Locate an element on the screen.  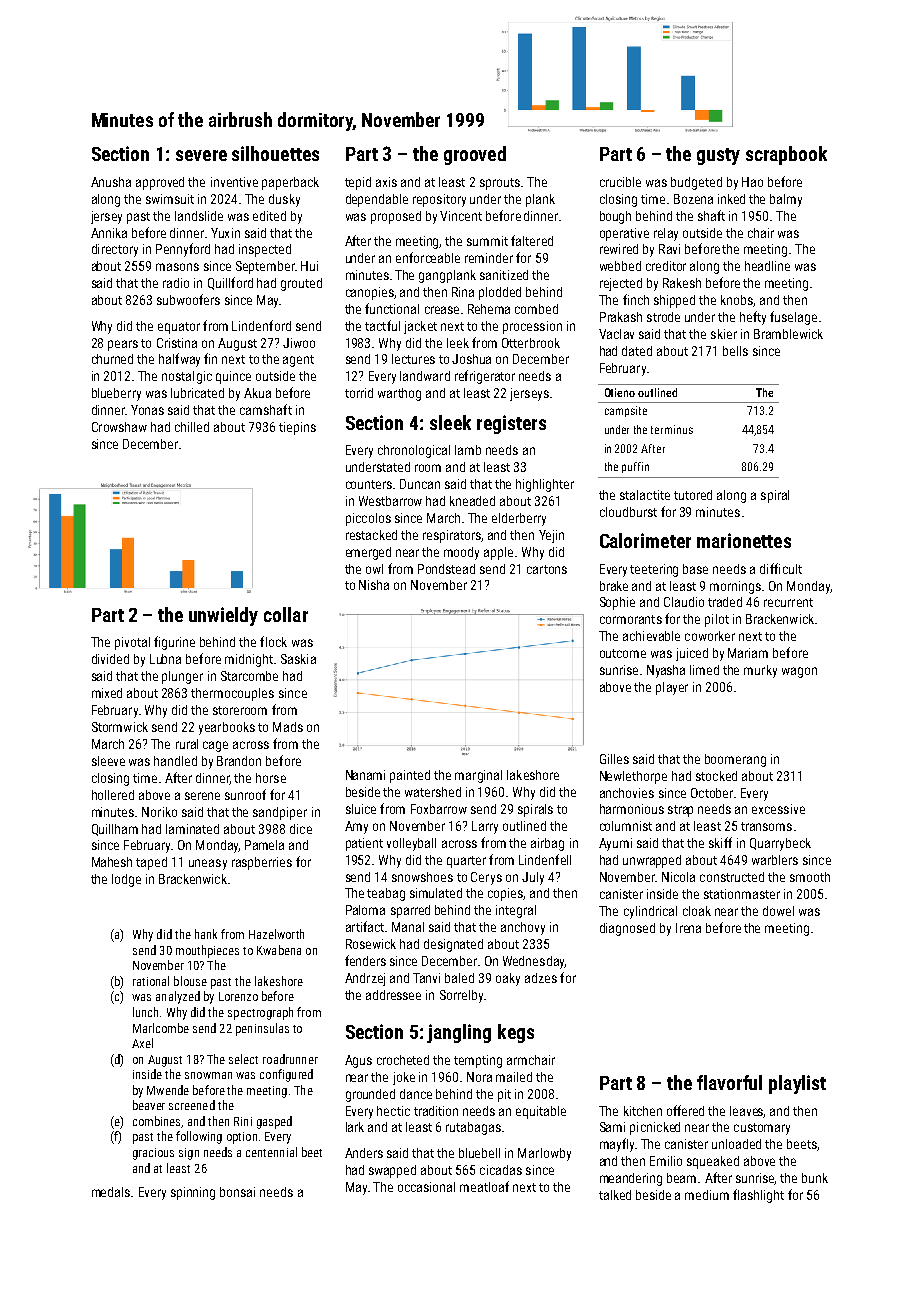
Mahesh is located at coordinates (112, 862).
